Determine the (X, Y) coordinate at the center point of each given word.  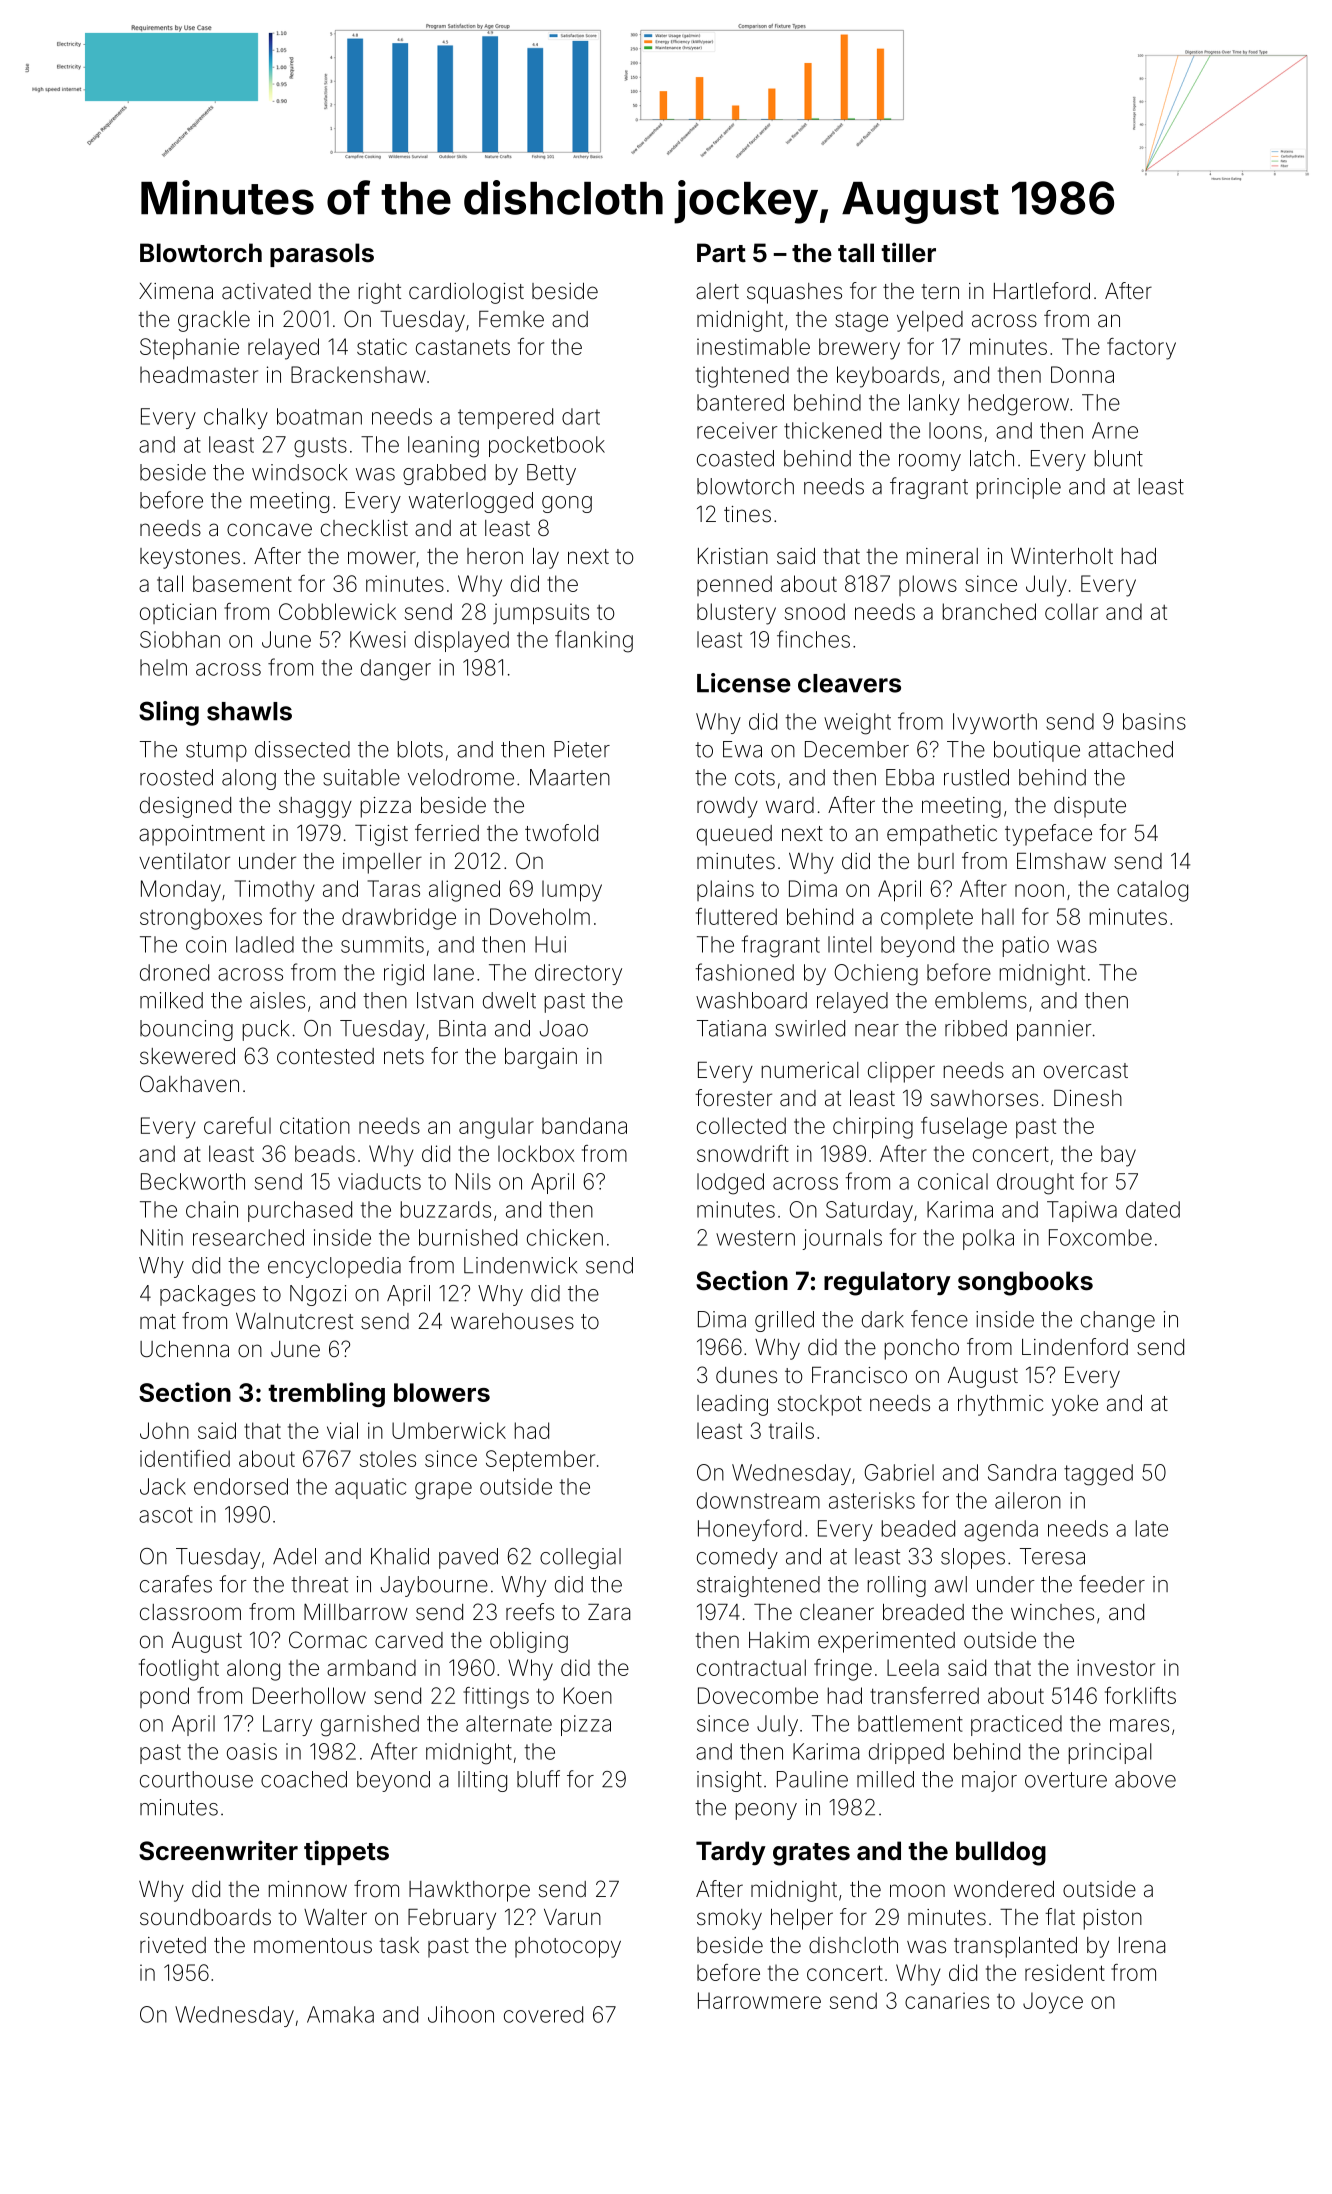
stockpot (820, 1405)
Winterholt (1062, 556)
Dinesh (1088, 1098)
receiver (737, 430)
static (382, 346)
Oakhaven (189, 1084)
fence (939, 1319)
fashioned (745, 972)
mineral (942, 556)
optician (178, 613)
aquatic (370, 1488)
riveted (173, 1945)
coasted (735, 458)
